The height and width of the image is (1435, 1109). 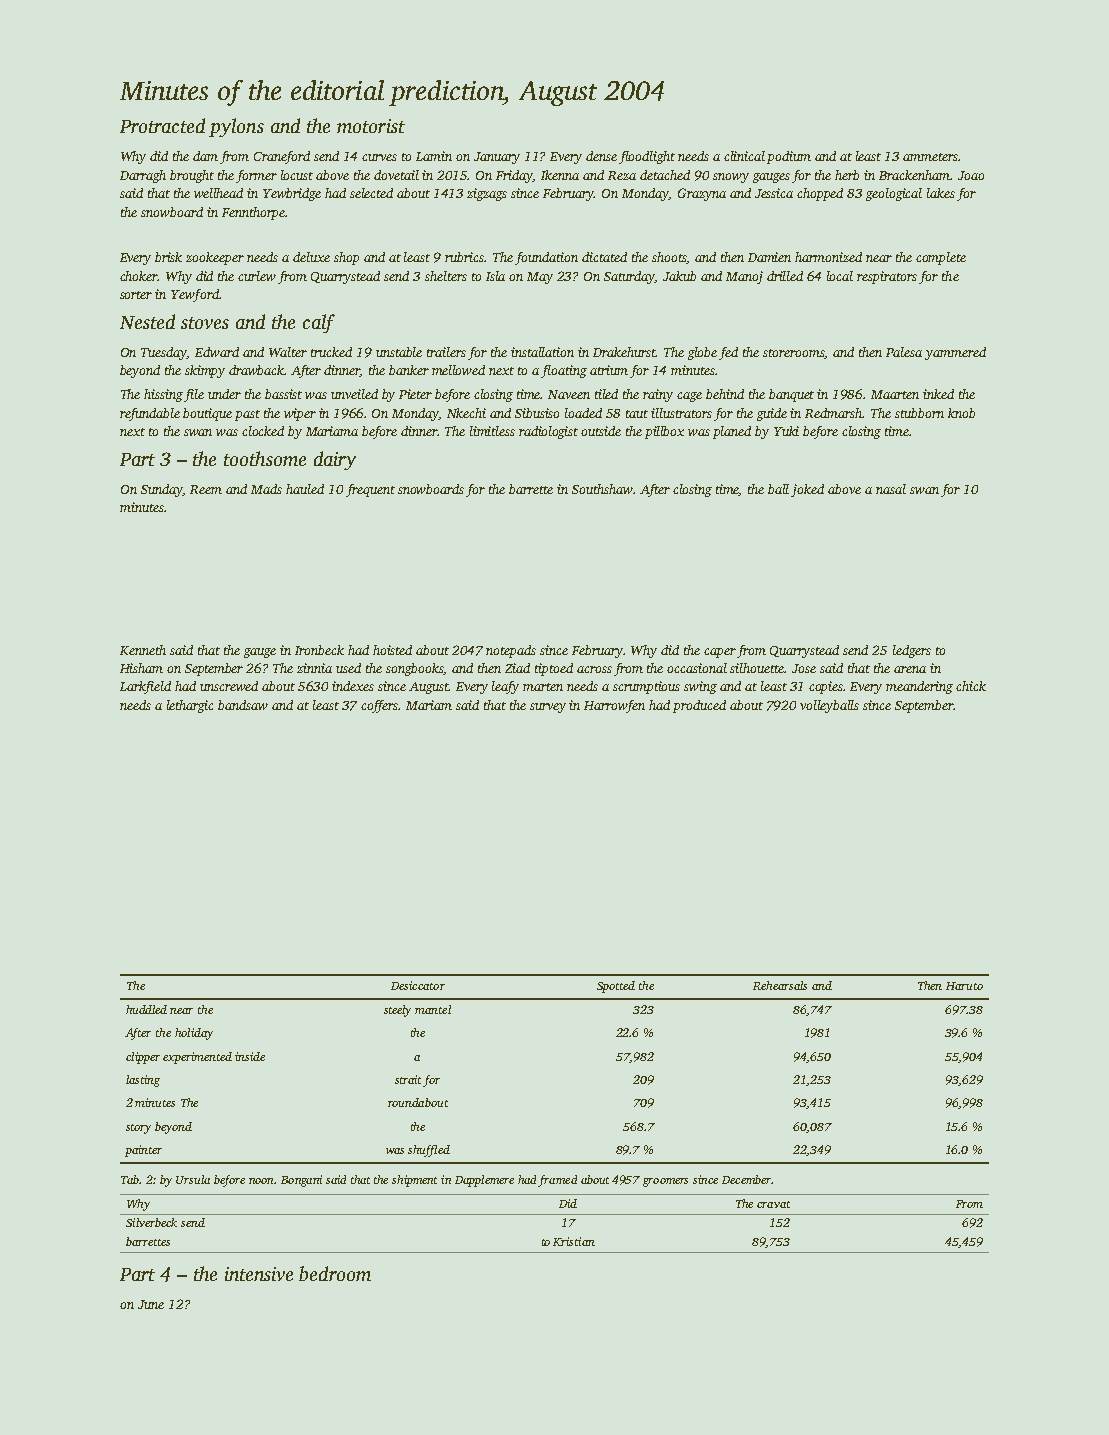 What do you see at coordinates (335, 1273) in the image?
I see `bedroom` at bounding box center [335, 1273].
